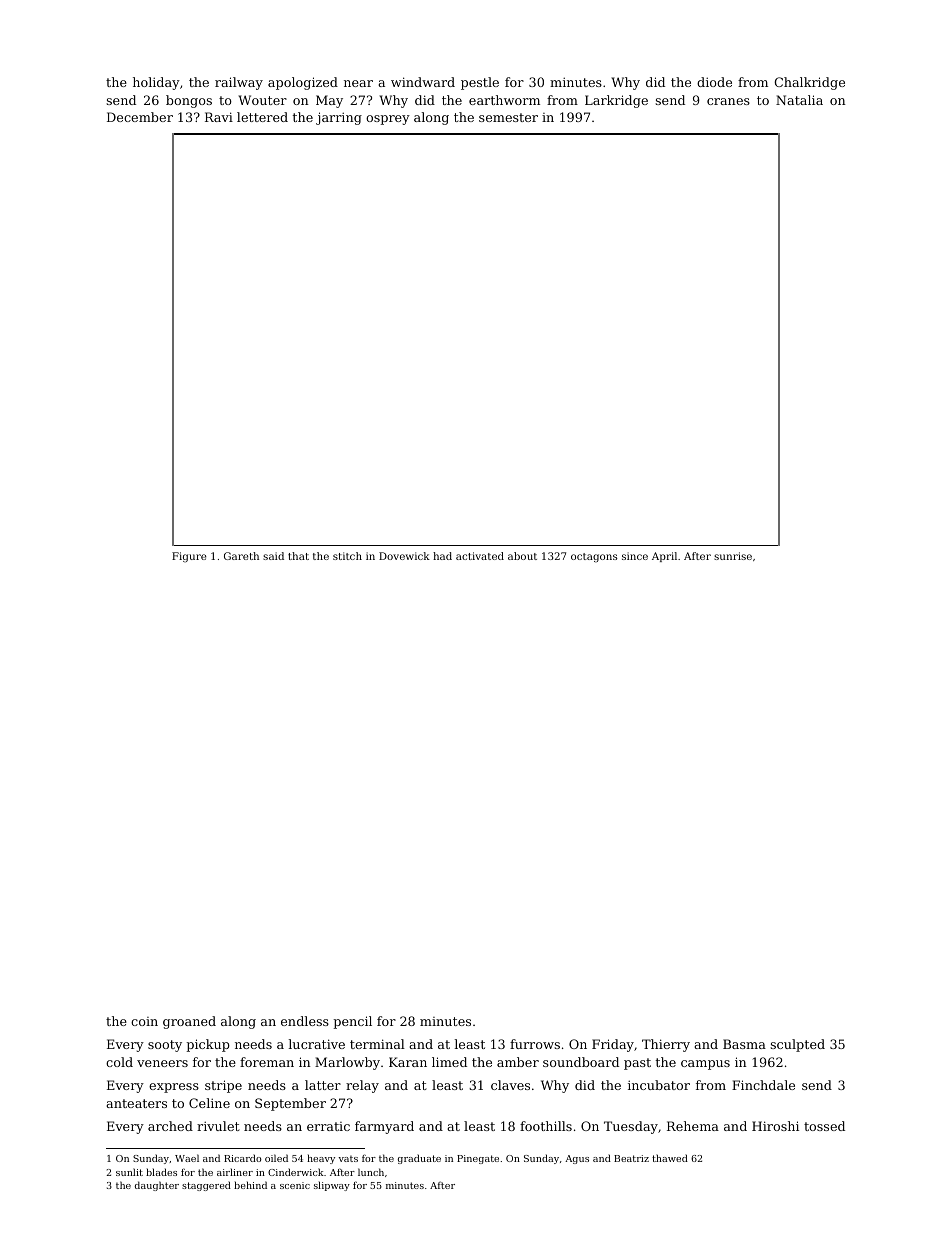 This page has height=1233, width=952. Describe the element at coordinates (522, 556) in the page. I see `about` at that location.
